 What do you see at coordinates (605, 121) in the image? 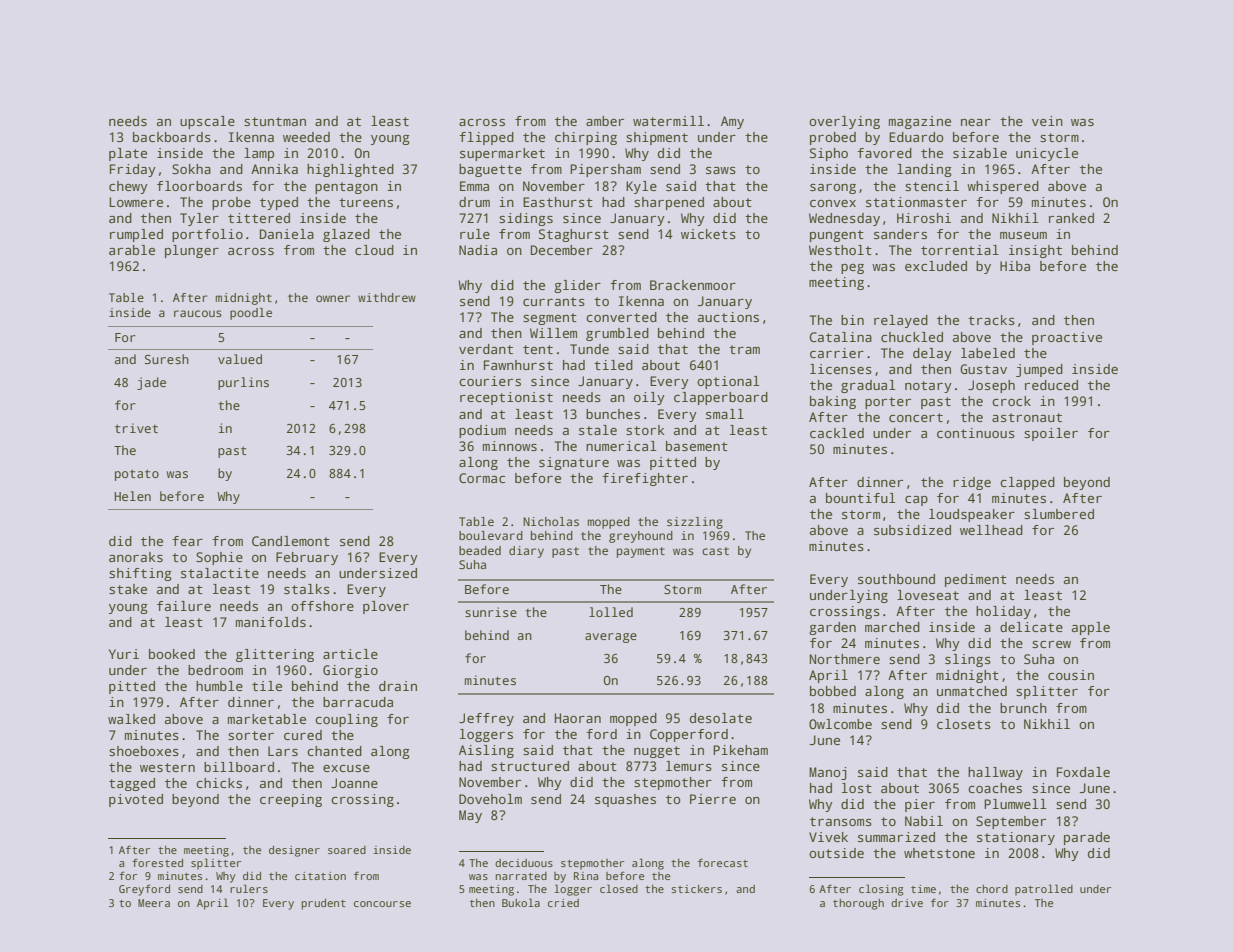
I see `amber` at bounding box center [605, 121].
